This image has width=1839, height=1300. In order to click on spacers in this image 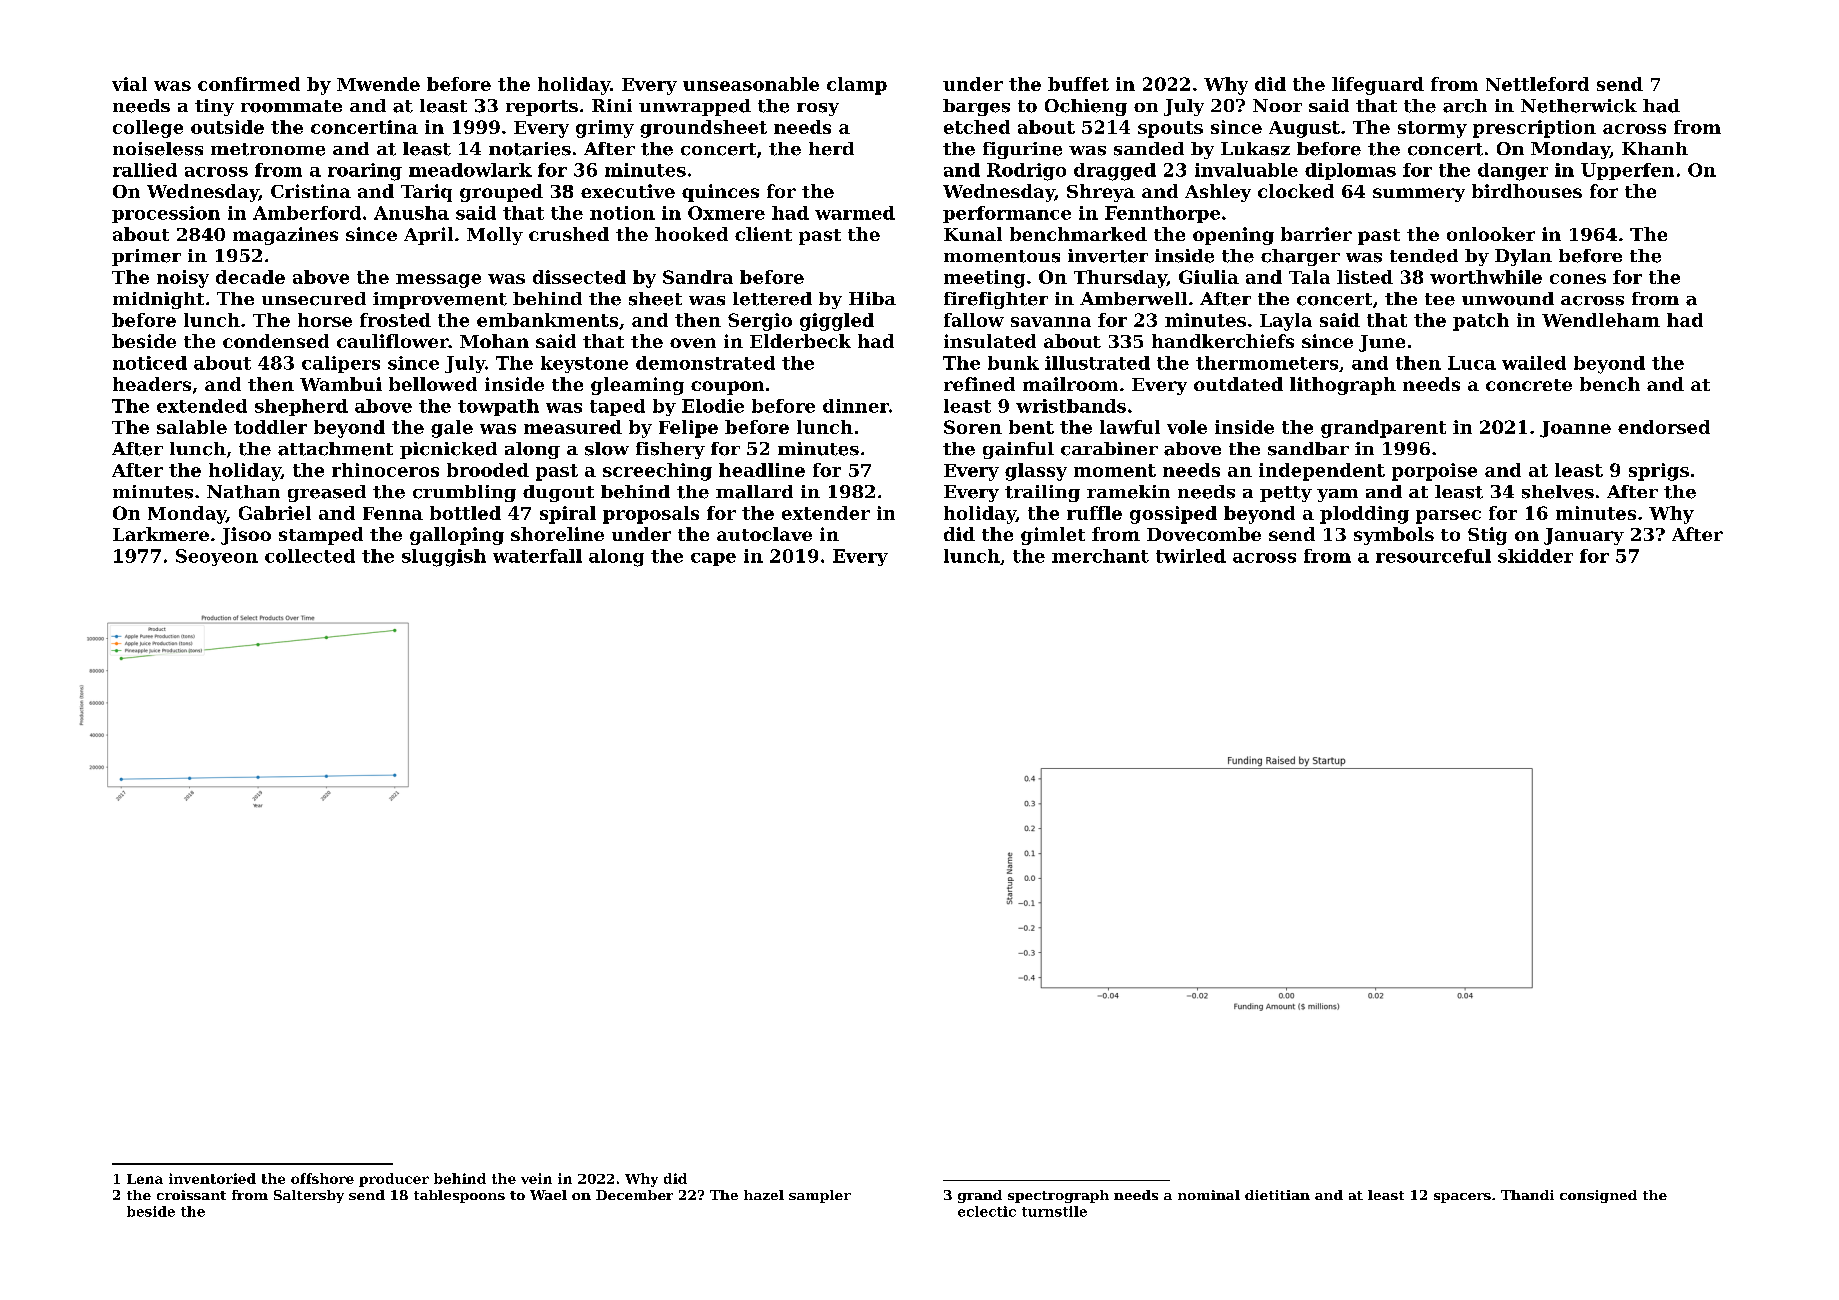, I will do `click(1462, 1198)`.
